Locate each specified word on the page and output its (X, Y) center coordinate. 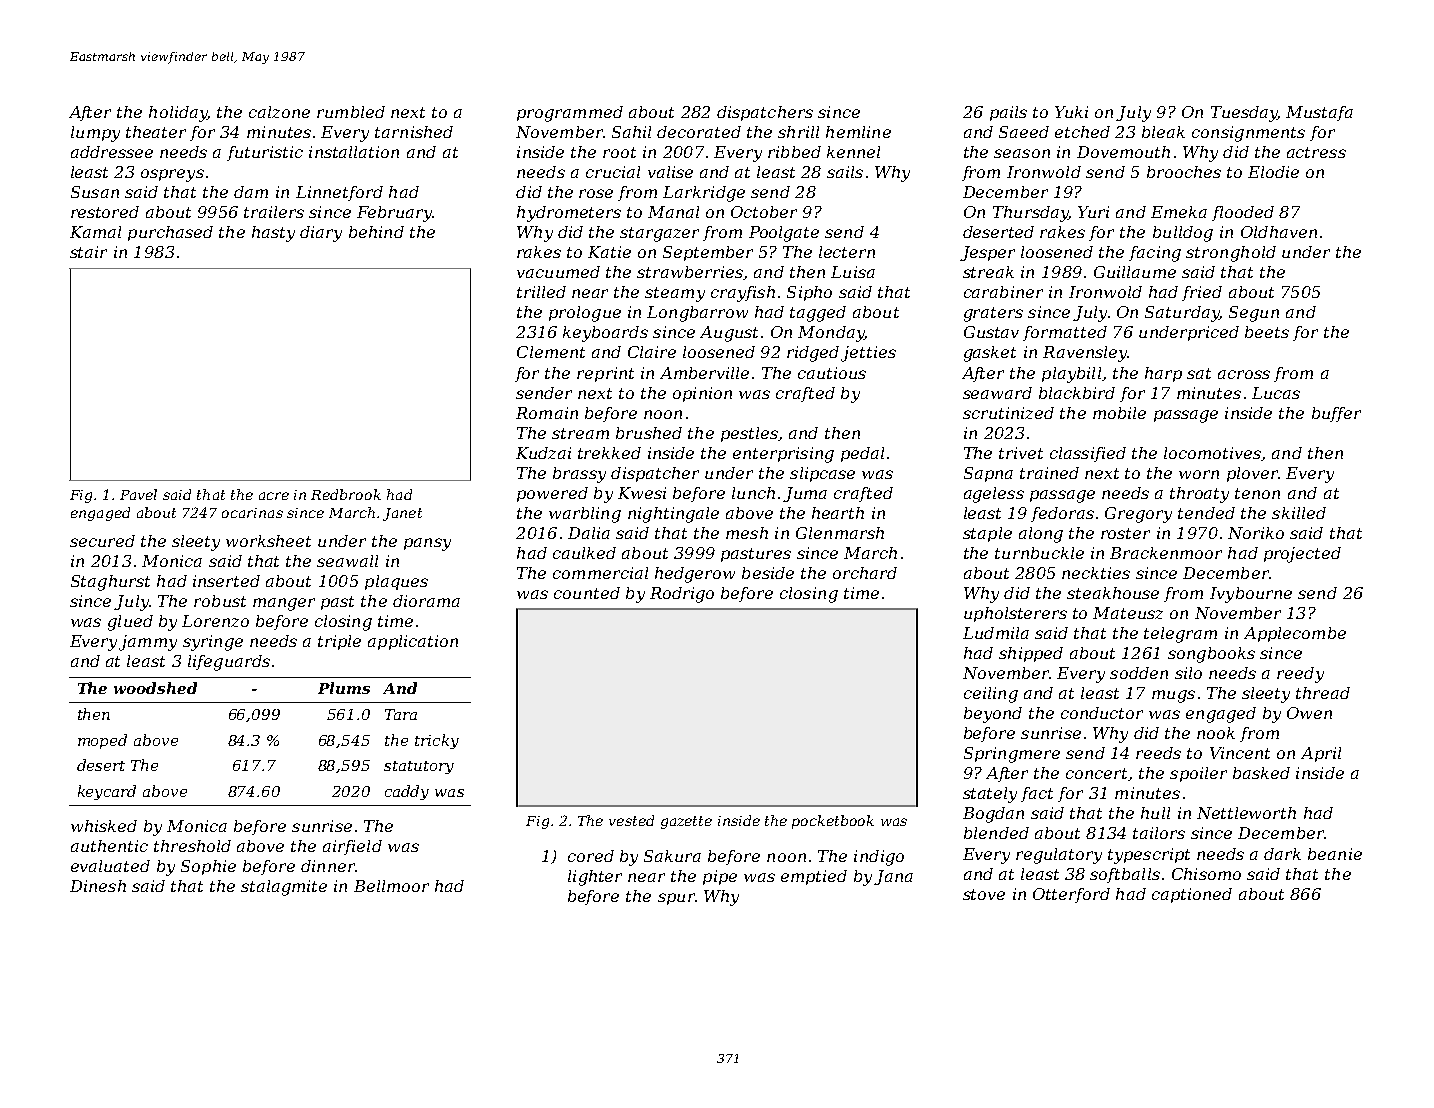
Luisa (853, 272)
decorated (699, 132)
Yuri (1093, 212)
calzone (279, 112)
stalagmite (284, 888)
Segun (1254, 314)
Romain (547, 413)
